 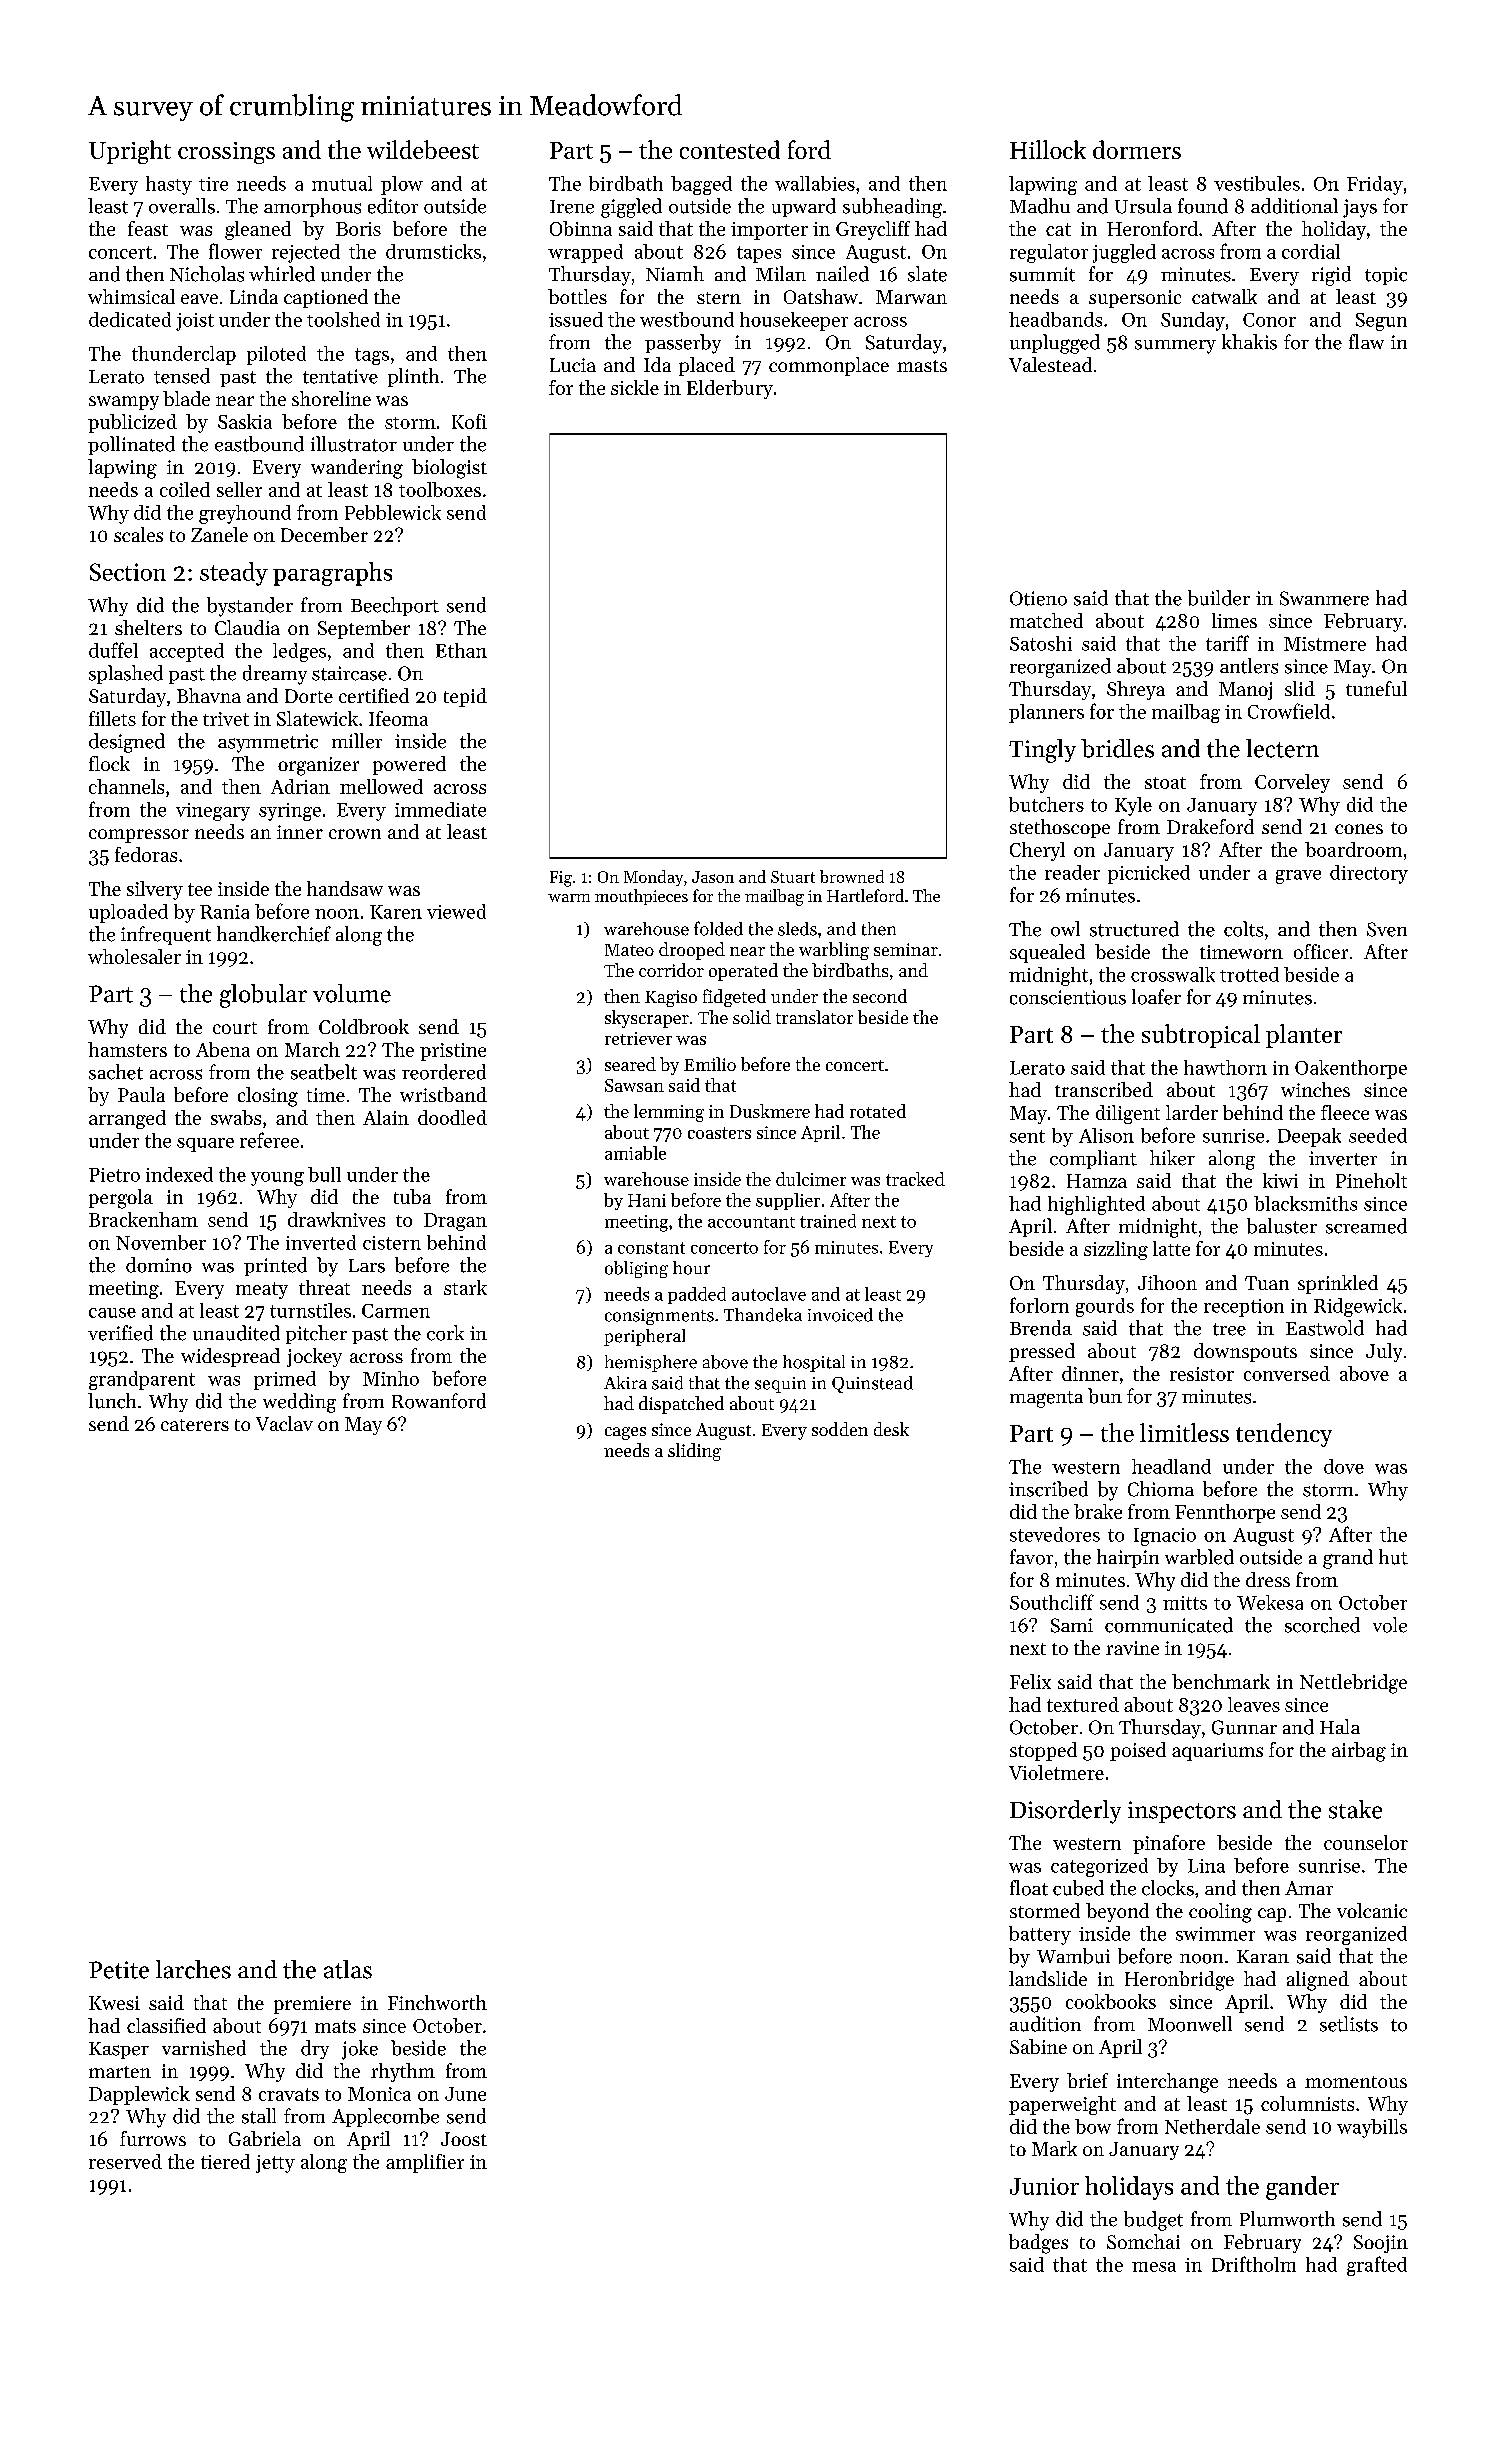 What do you see at coordinates (284, 1423) in the screenshot?
I see `Vaclav` at bounding box center [284, 1423].
